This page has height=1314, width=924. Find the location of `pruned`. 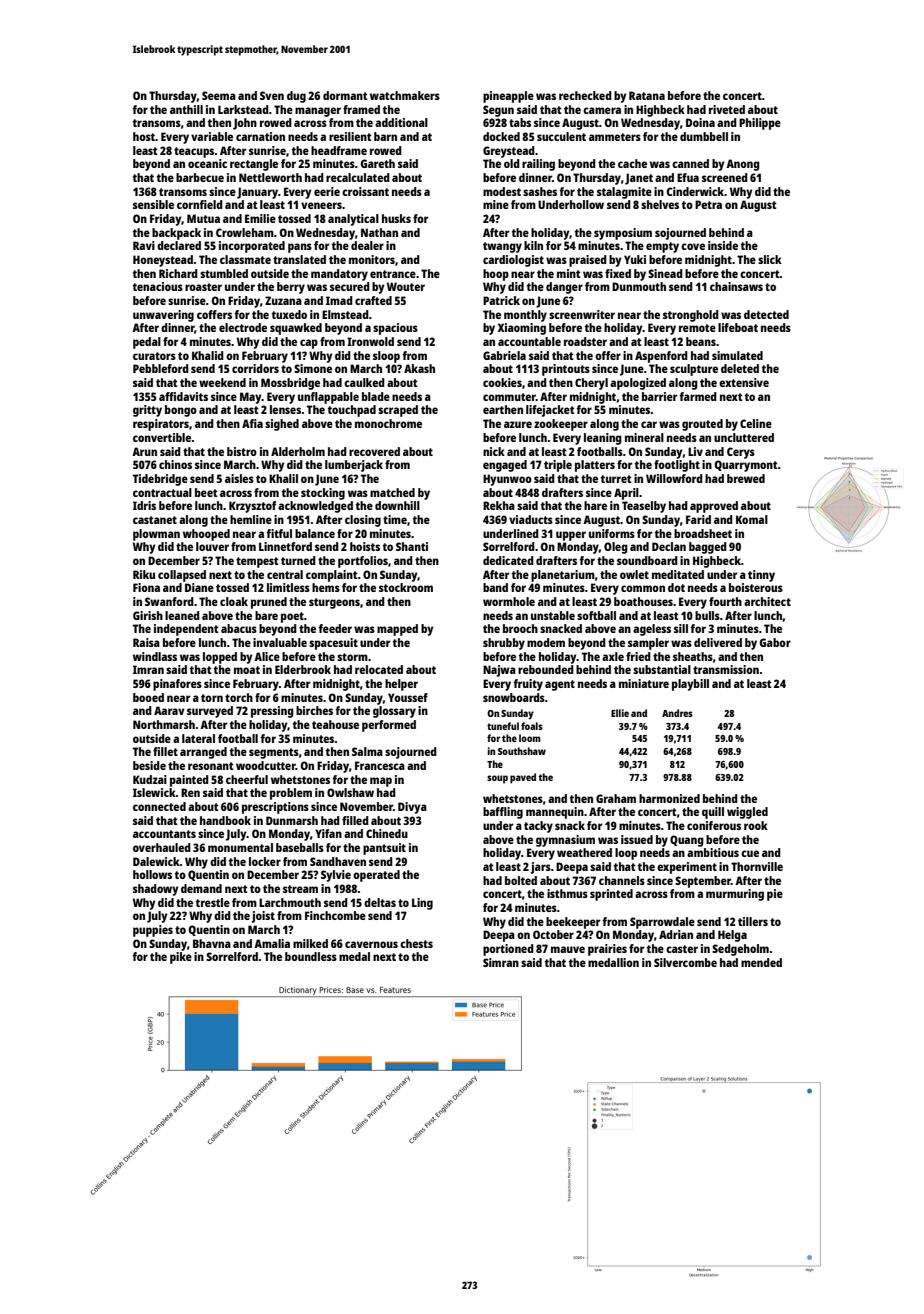

pruned is located at coordinates (269, 603).
